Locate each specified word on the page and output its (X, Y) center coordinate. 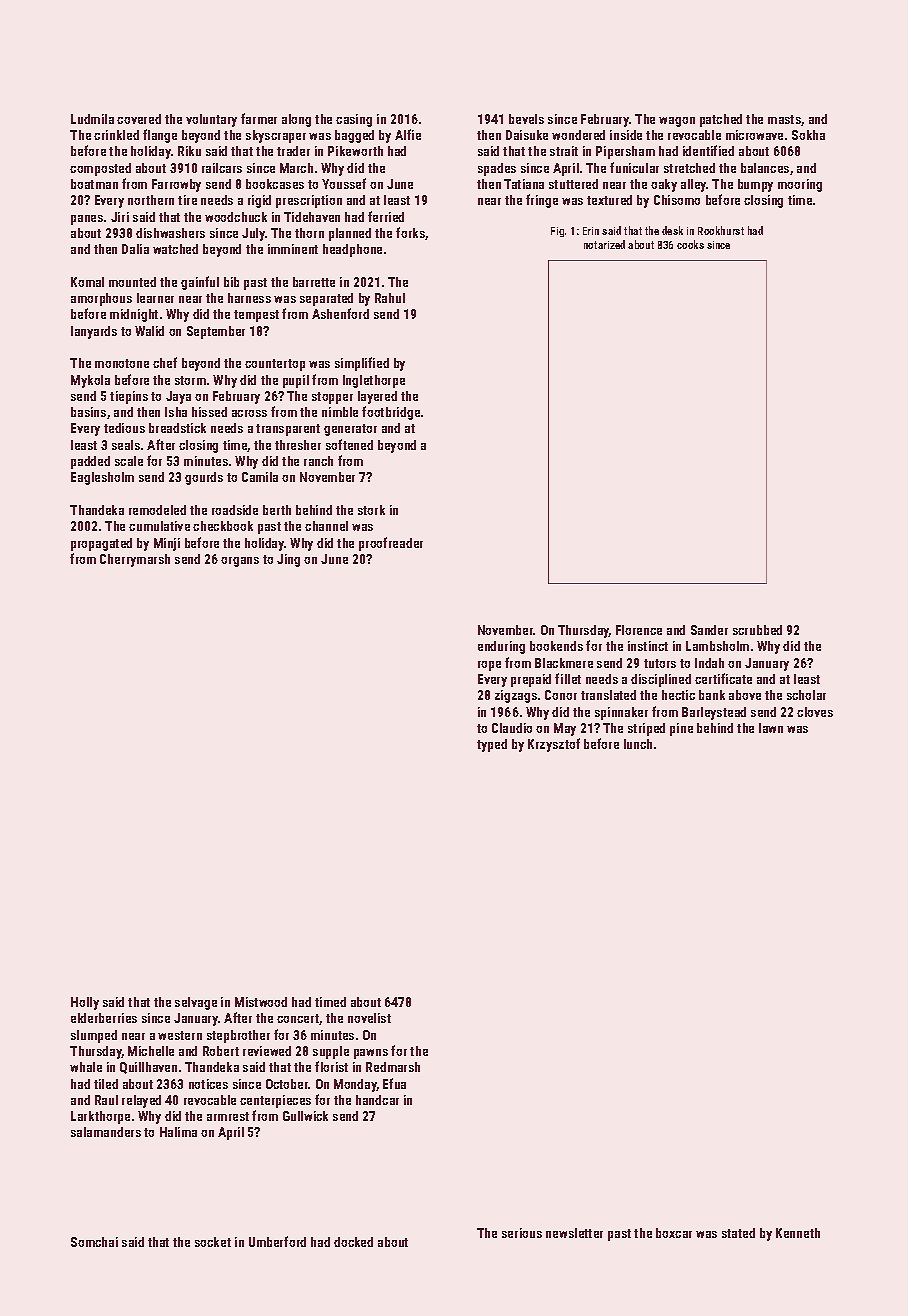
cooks (690, 244)
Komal (87, 282)
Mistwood (261, 1002)
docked (353, 1242)
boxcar (674, 1233)
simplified (362, 364)
